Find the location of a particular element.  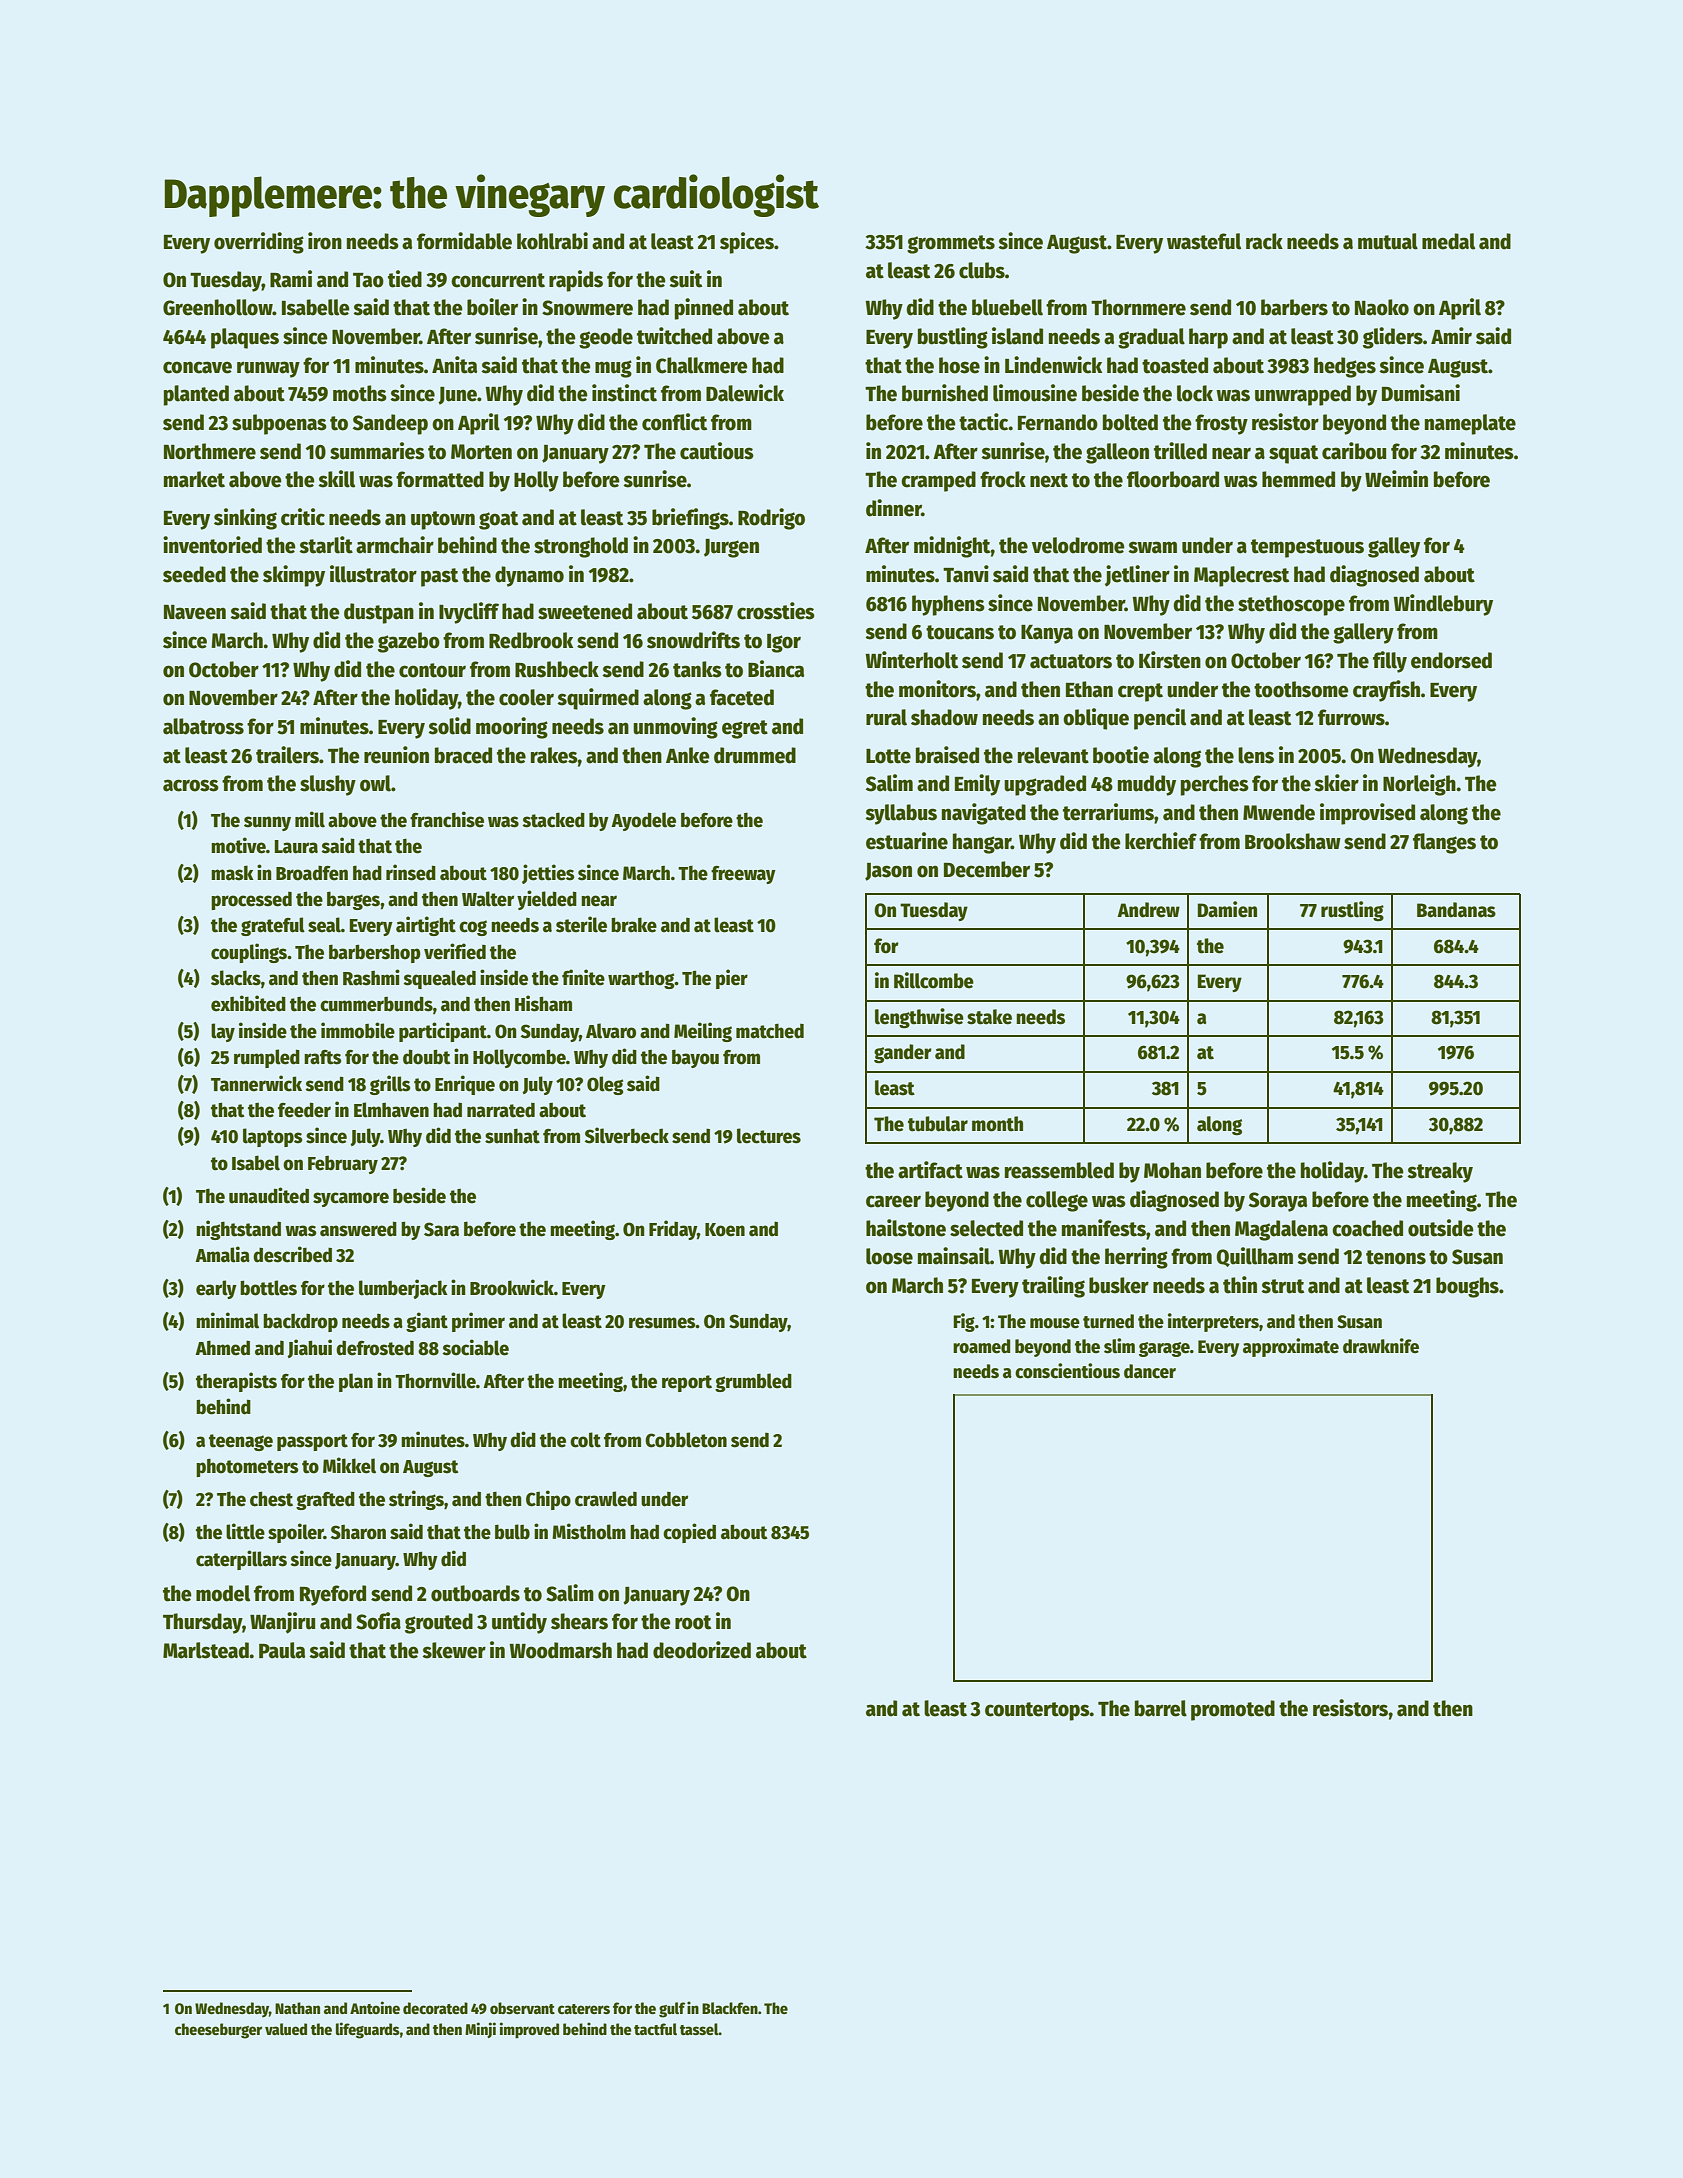

Laura is located at coordinates (296, 847).
